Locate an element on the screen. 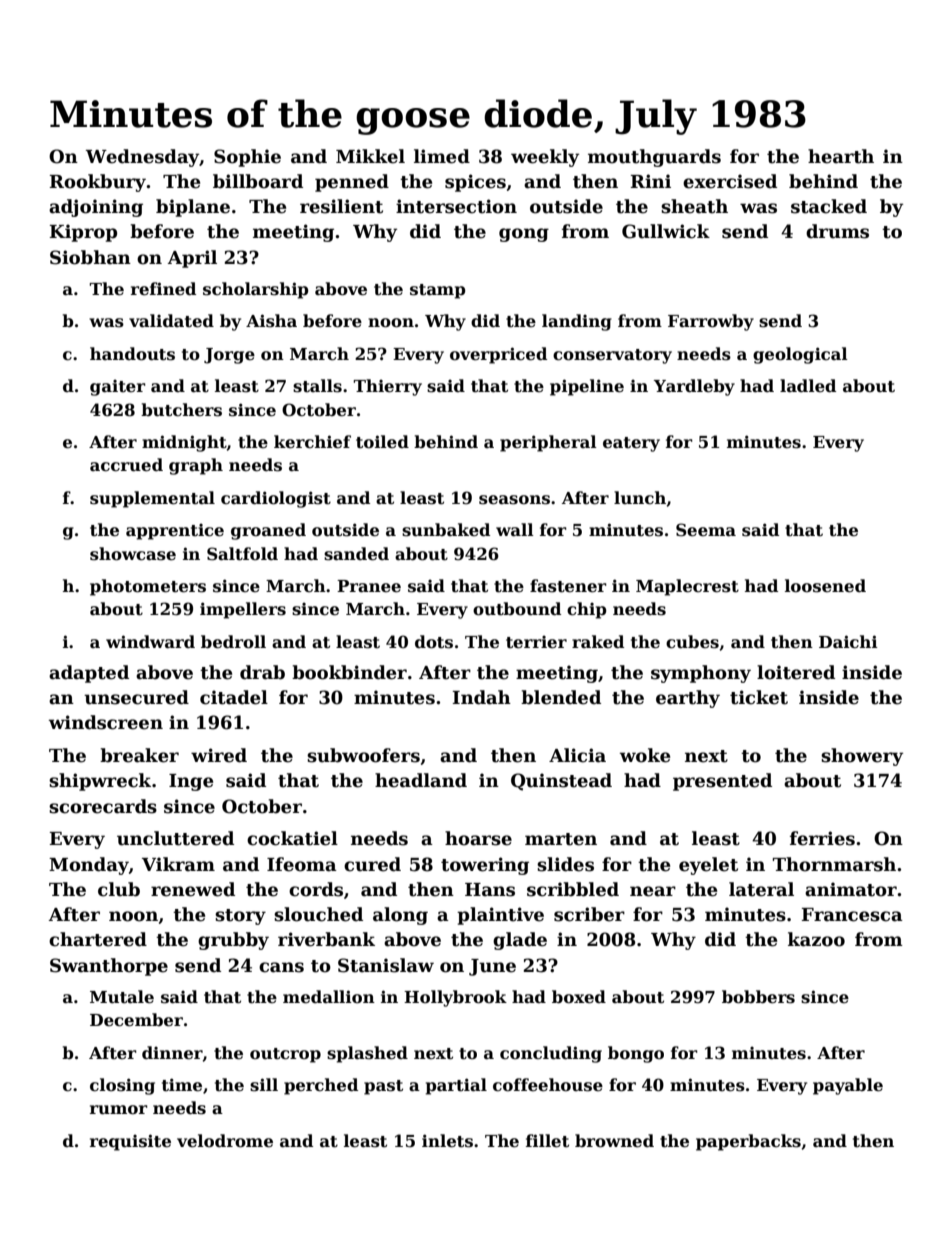 This screenshot has width=952, height=1233. shipwreck is located at coordinates (100, 782).
